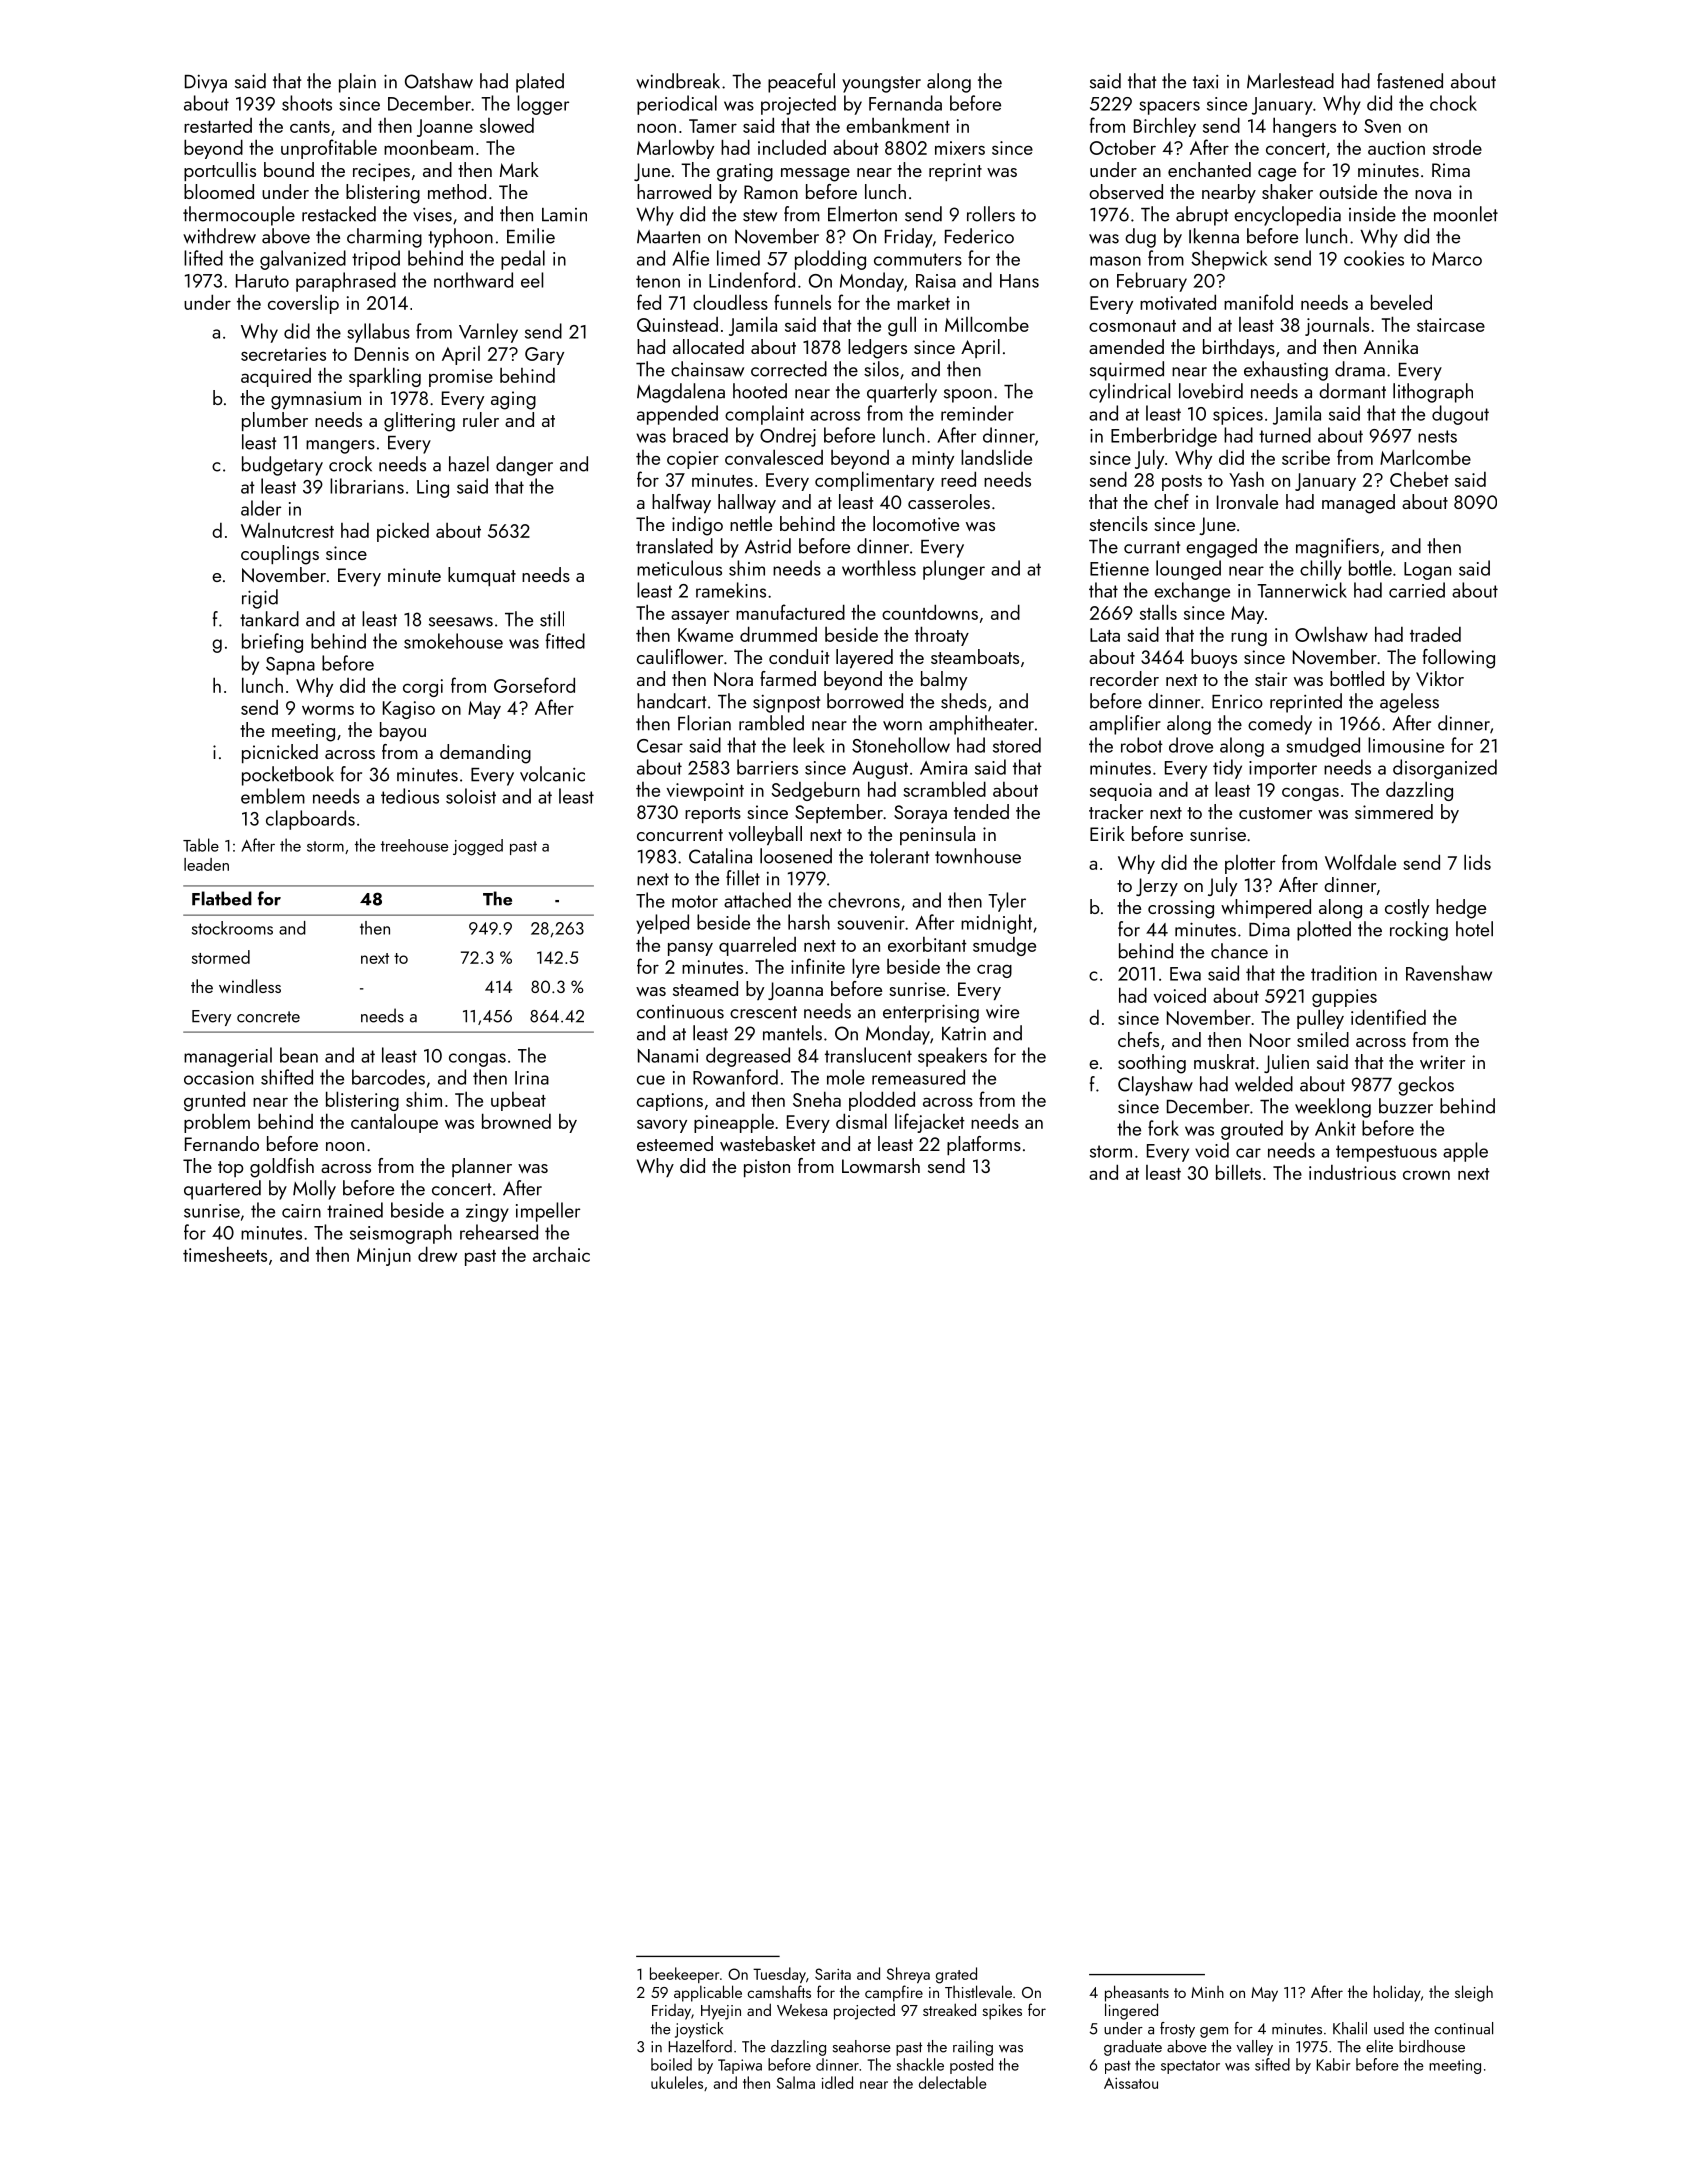 This screenshot has width=1683, height=2178. Describe the element at coordinates (862, 214) in the screenshot. I see `Elmerton` at that location.
